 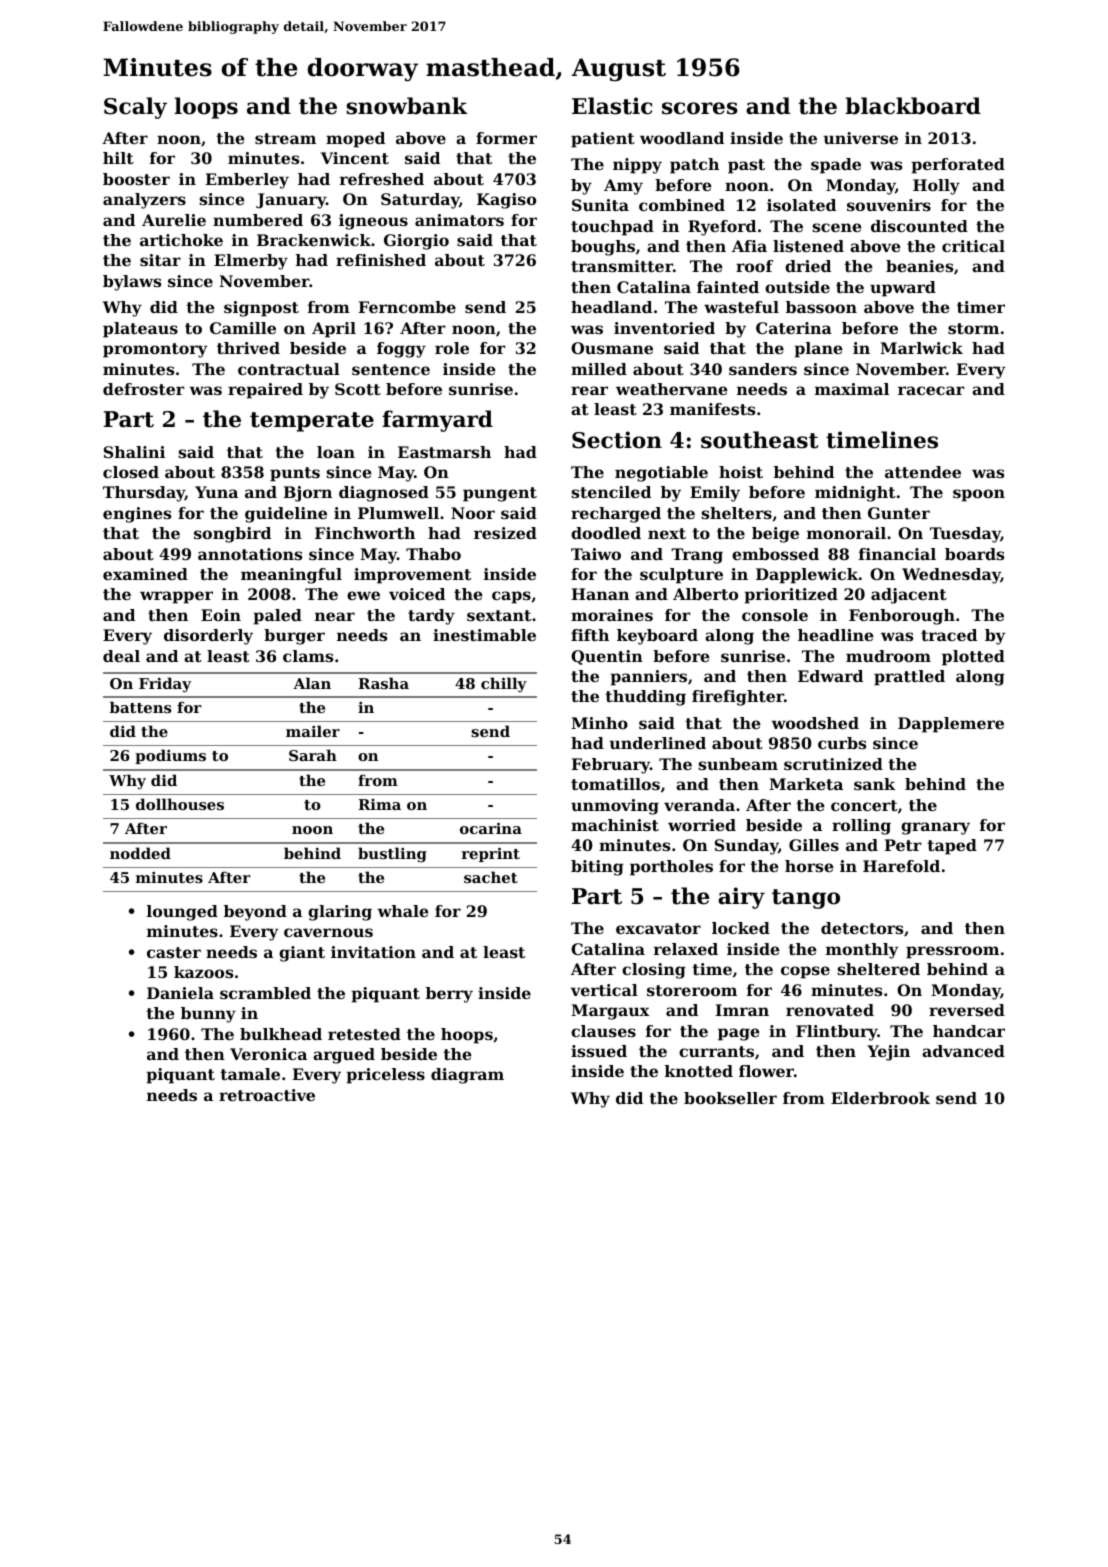 I want to click on transmitter, so click(x=622, y=266).
